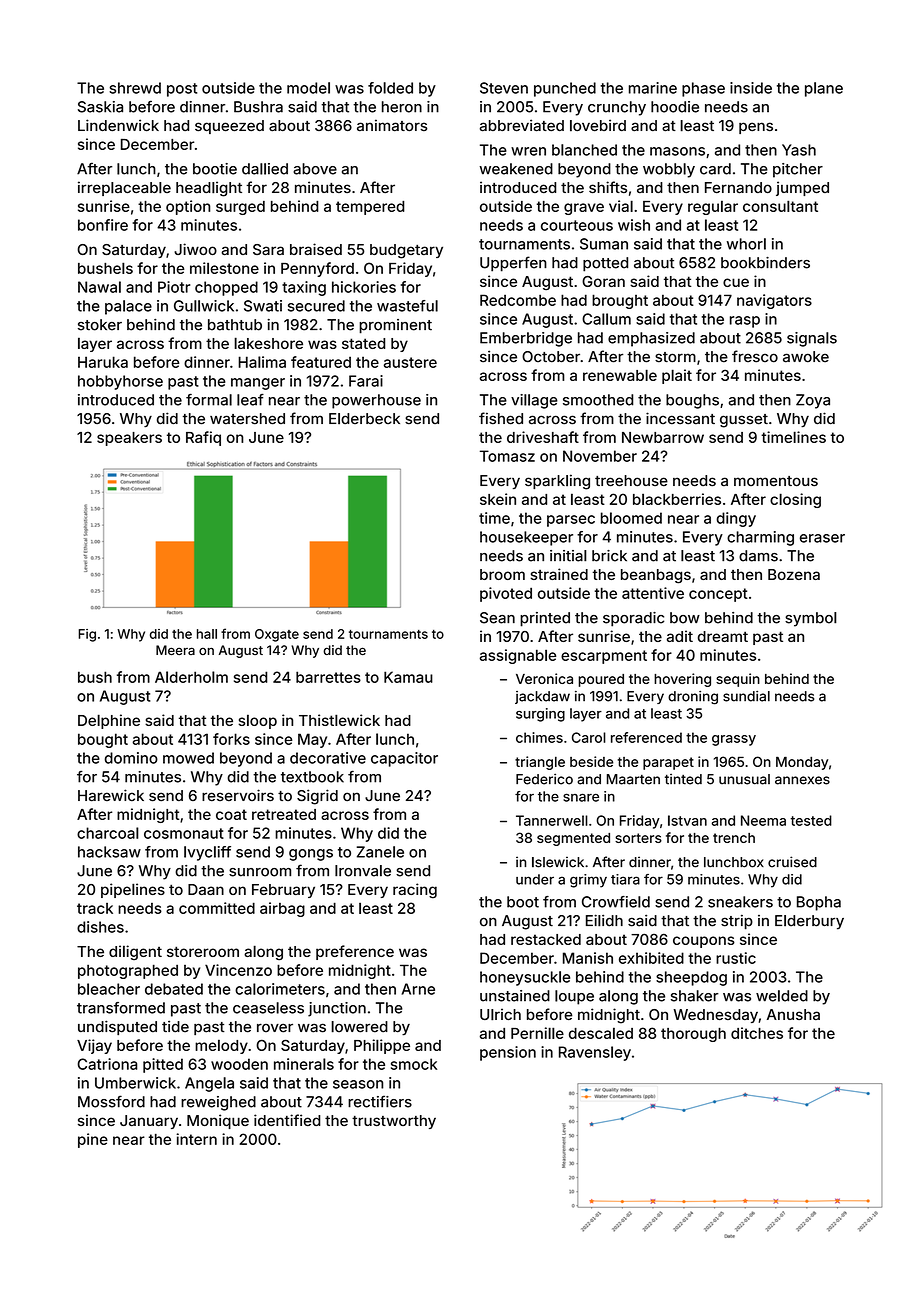 The image size is (924, 1308). I want to click on sloop, so click(257, 721).
